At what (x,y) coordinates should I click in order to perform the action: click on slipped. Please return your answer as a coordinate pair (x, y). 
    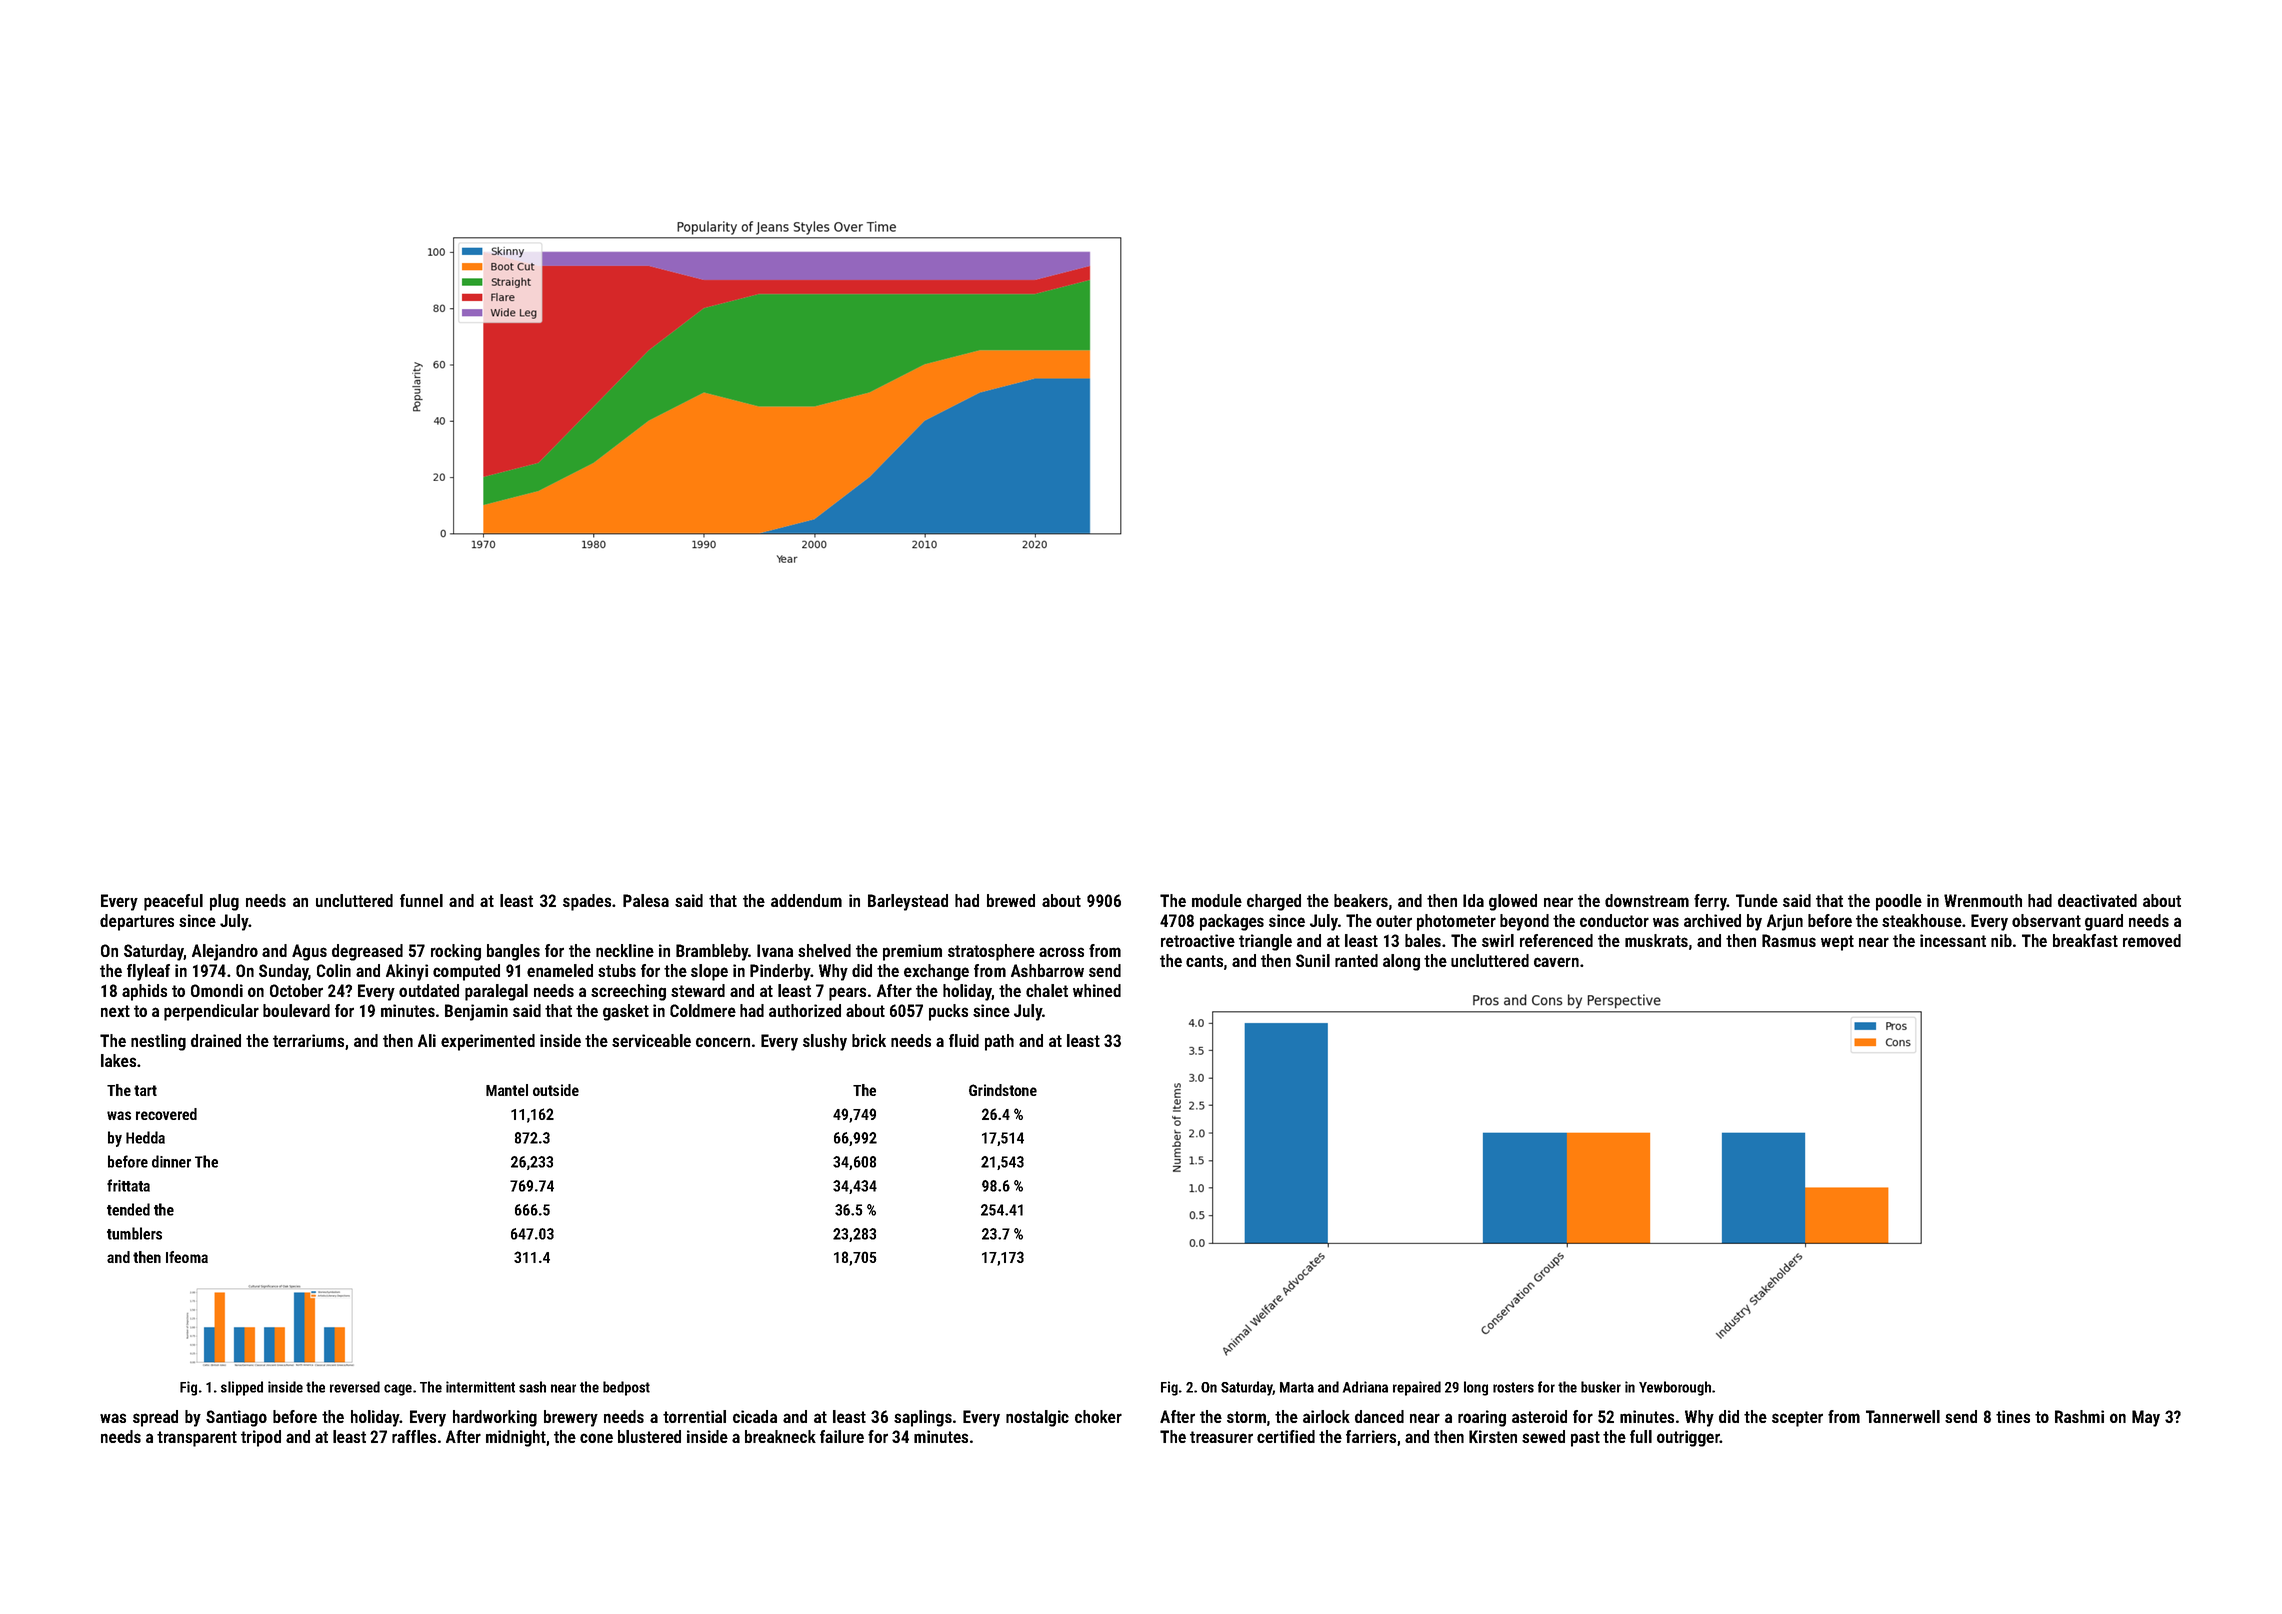
    Looking at the image, I should click on (242, 1388).
